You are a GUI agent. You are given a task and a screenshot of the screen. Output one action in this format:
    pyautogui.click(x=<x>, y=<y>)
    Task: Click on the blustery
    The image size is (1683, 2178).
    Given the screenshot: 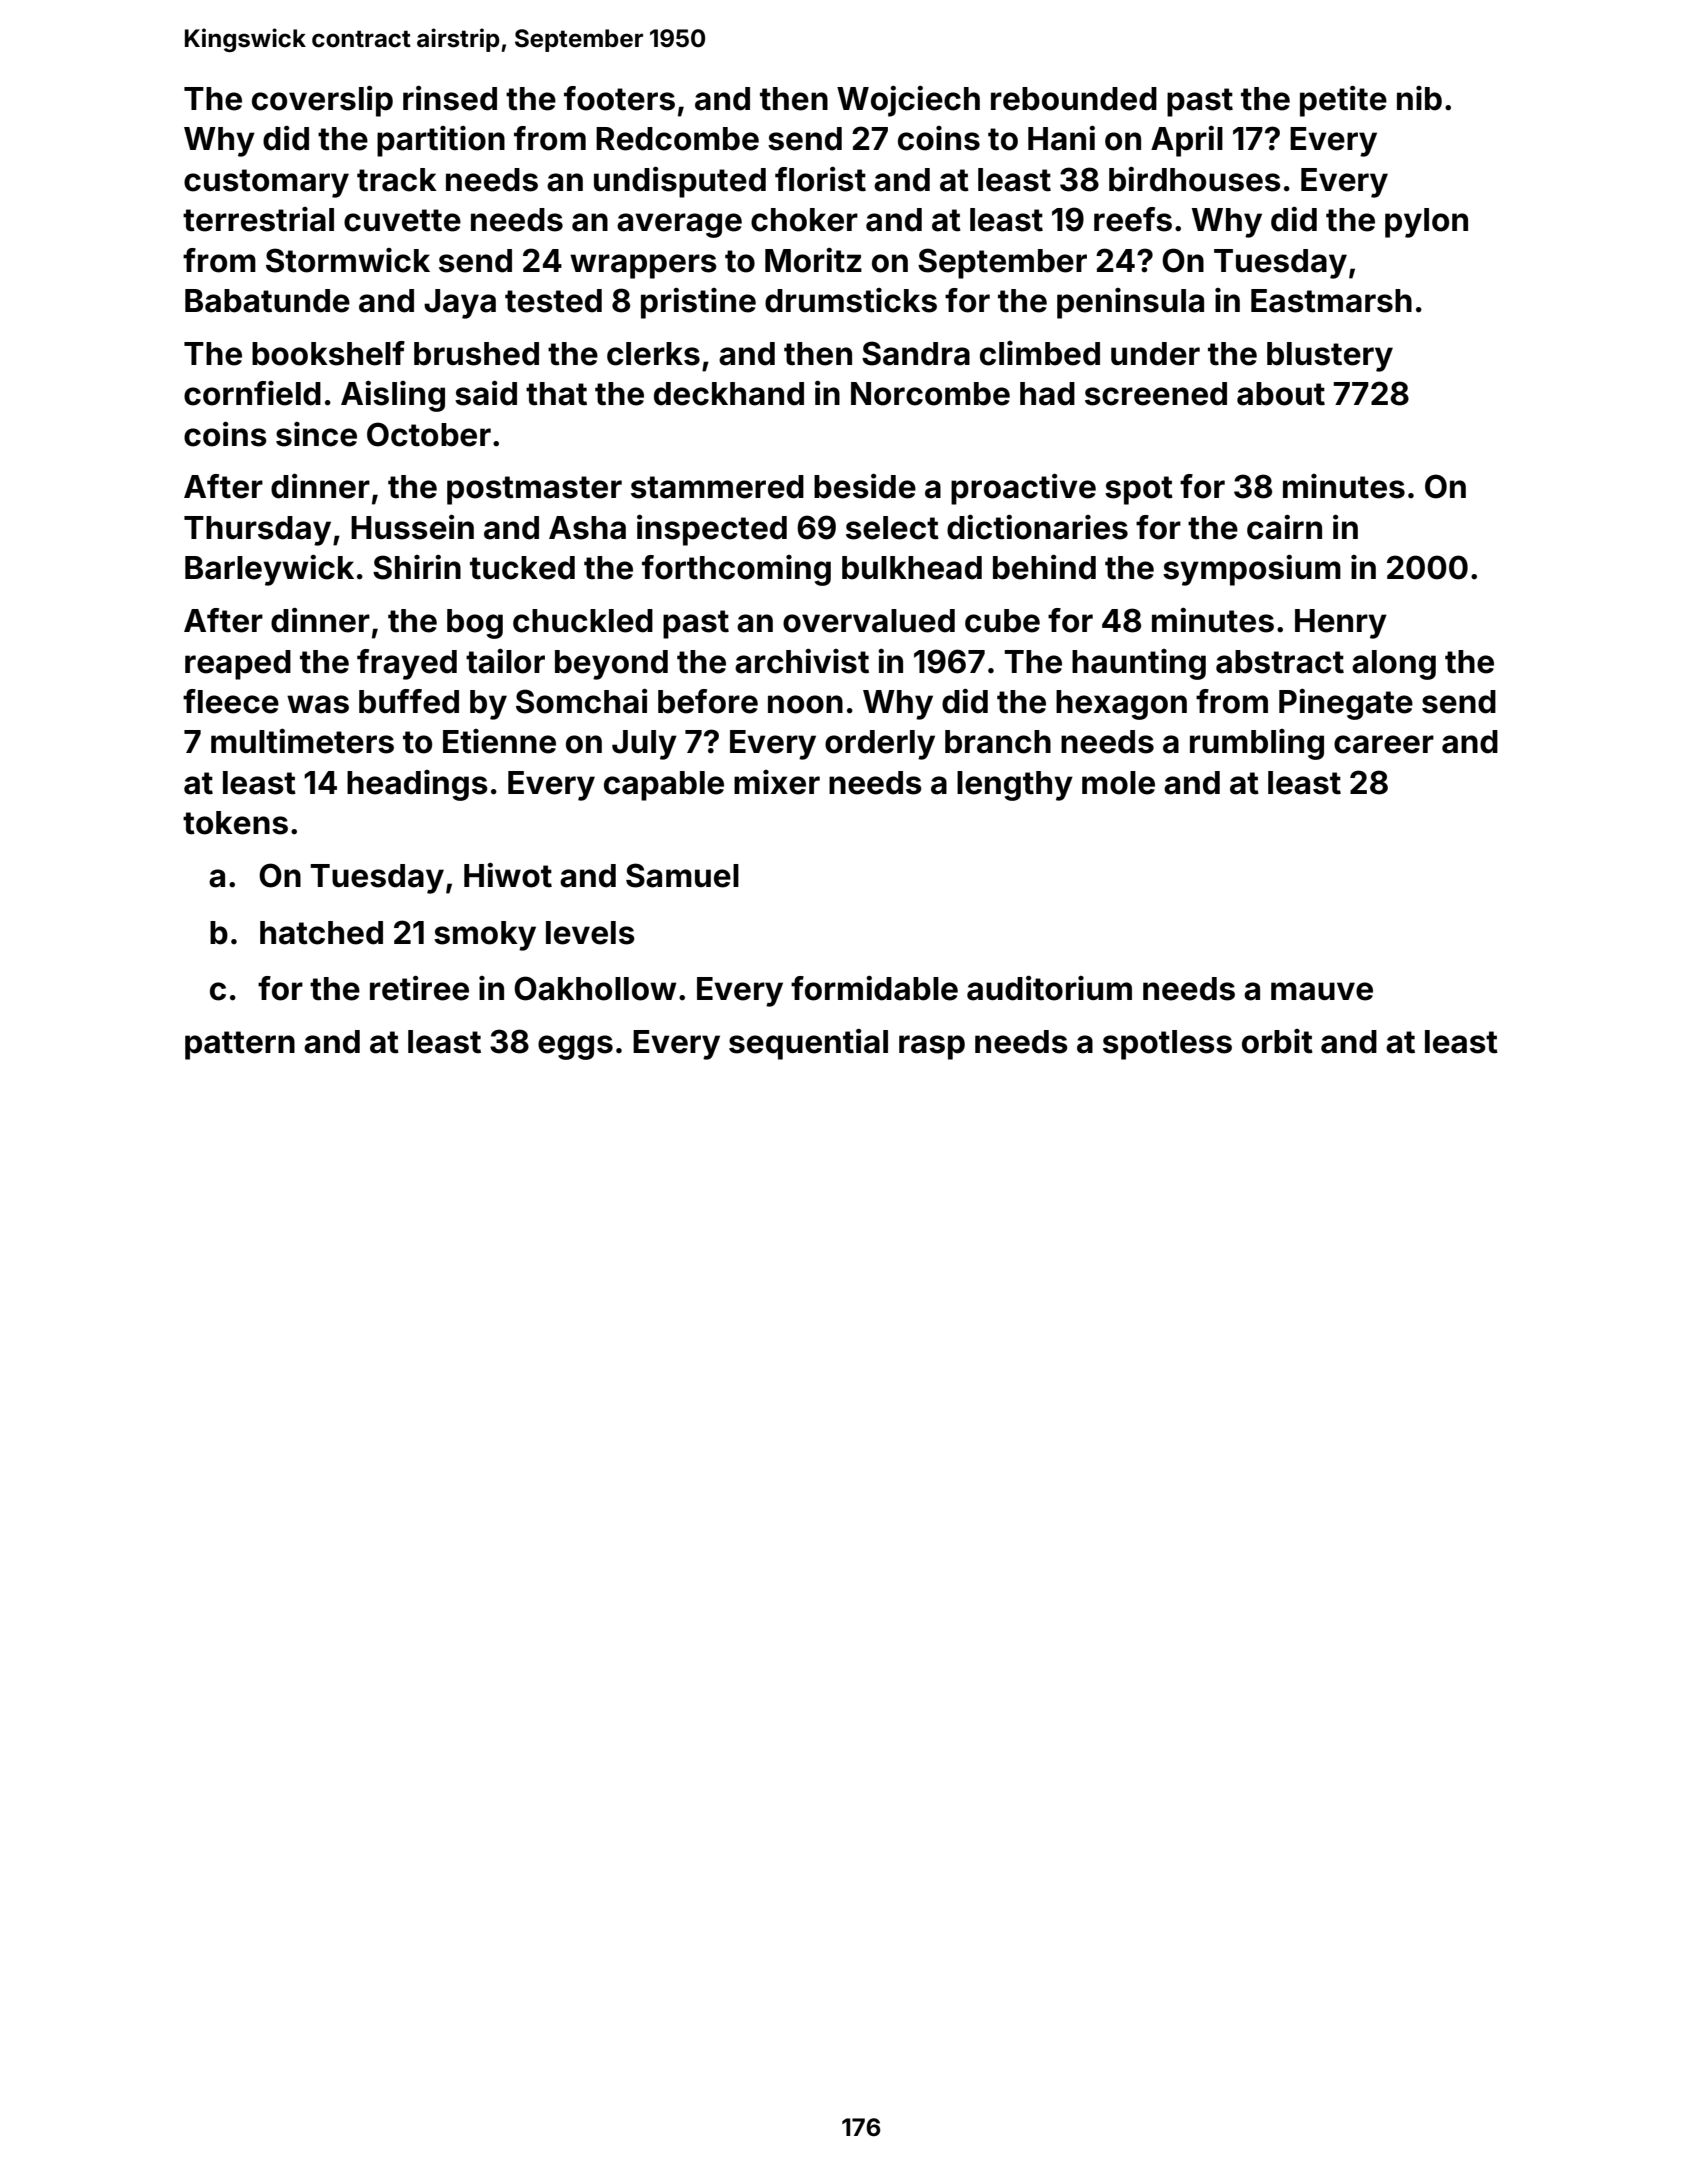 What is the action you would take?
    pyautogui.click(x=1330, y=357)
